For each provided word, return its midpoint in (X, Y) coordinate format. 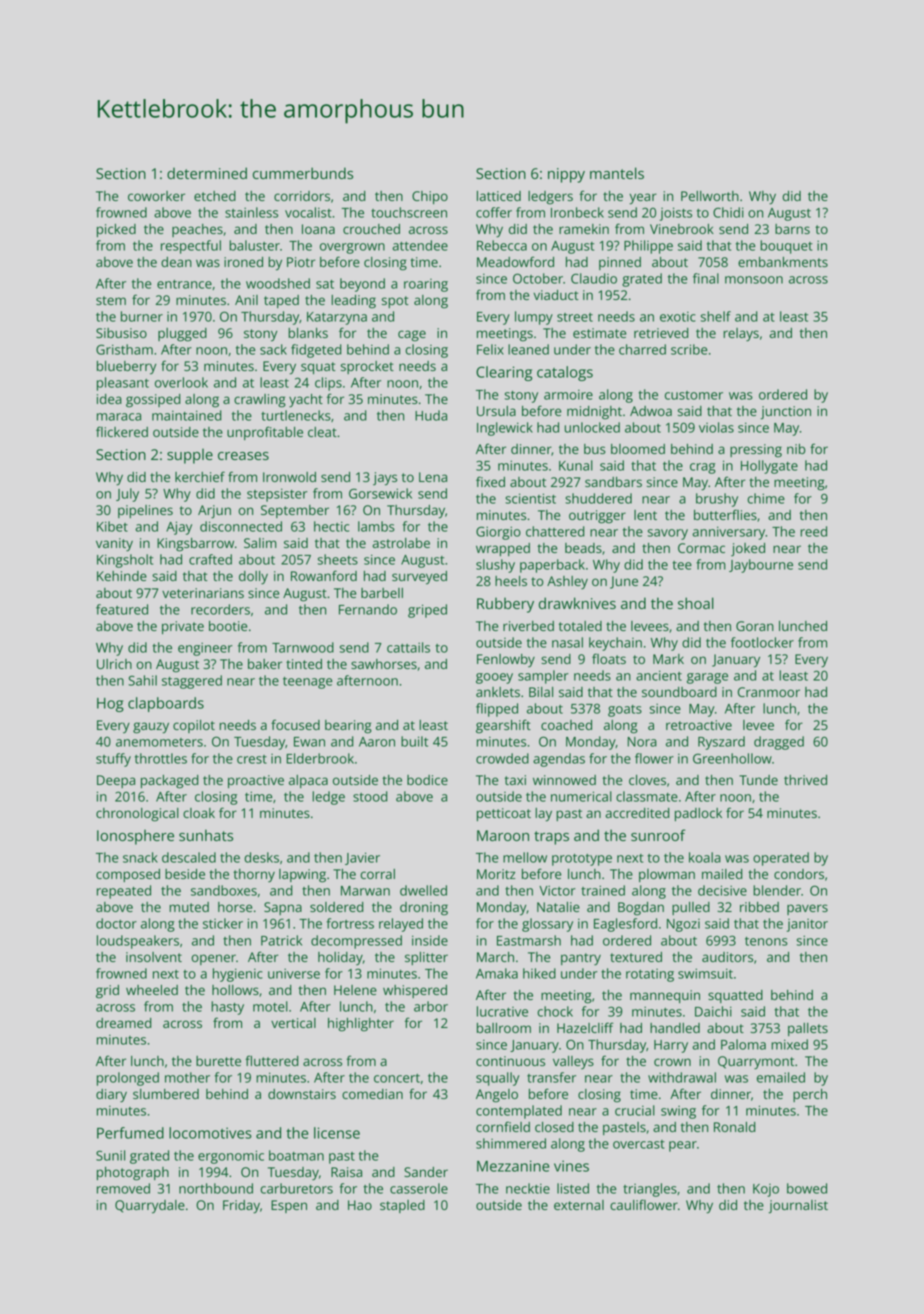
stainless (251, 212)
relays (741, 335)
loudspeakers (138, 942)
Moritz (496, 874)
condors (799, 874)
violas (716, 427)
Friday (241, 1207)
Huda (431, 415)
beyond (362, 285)
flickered (122, 431)
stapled (402, 1206)
